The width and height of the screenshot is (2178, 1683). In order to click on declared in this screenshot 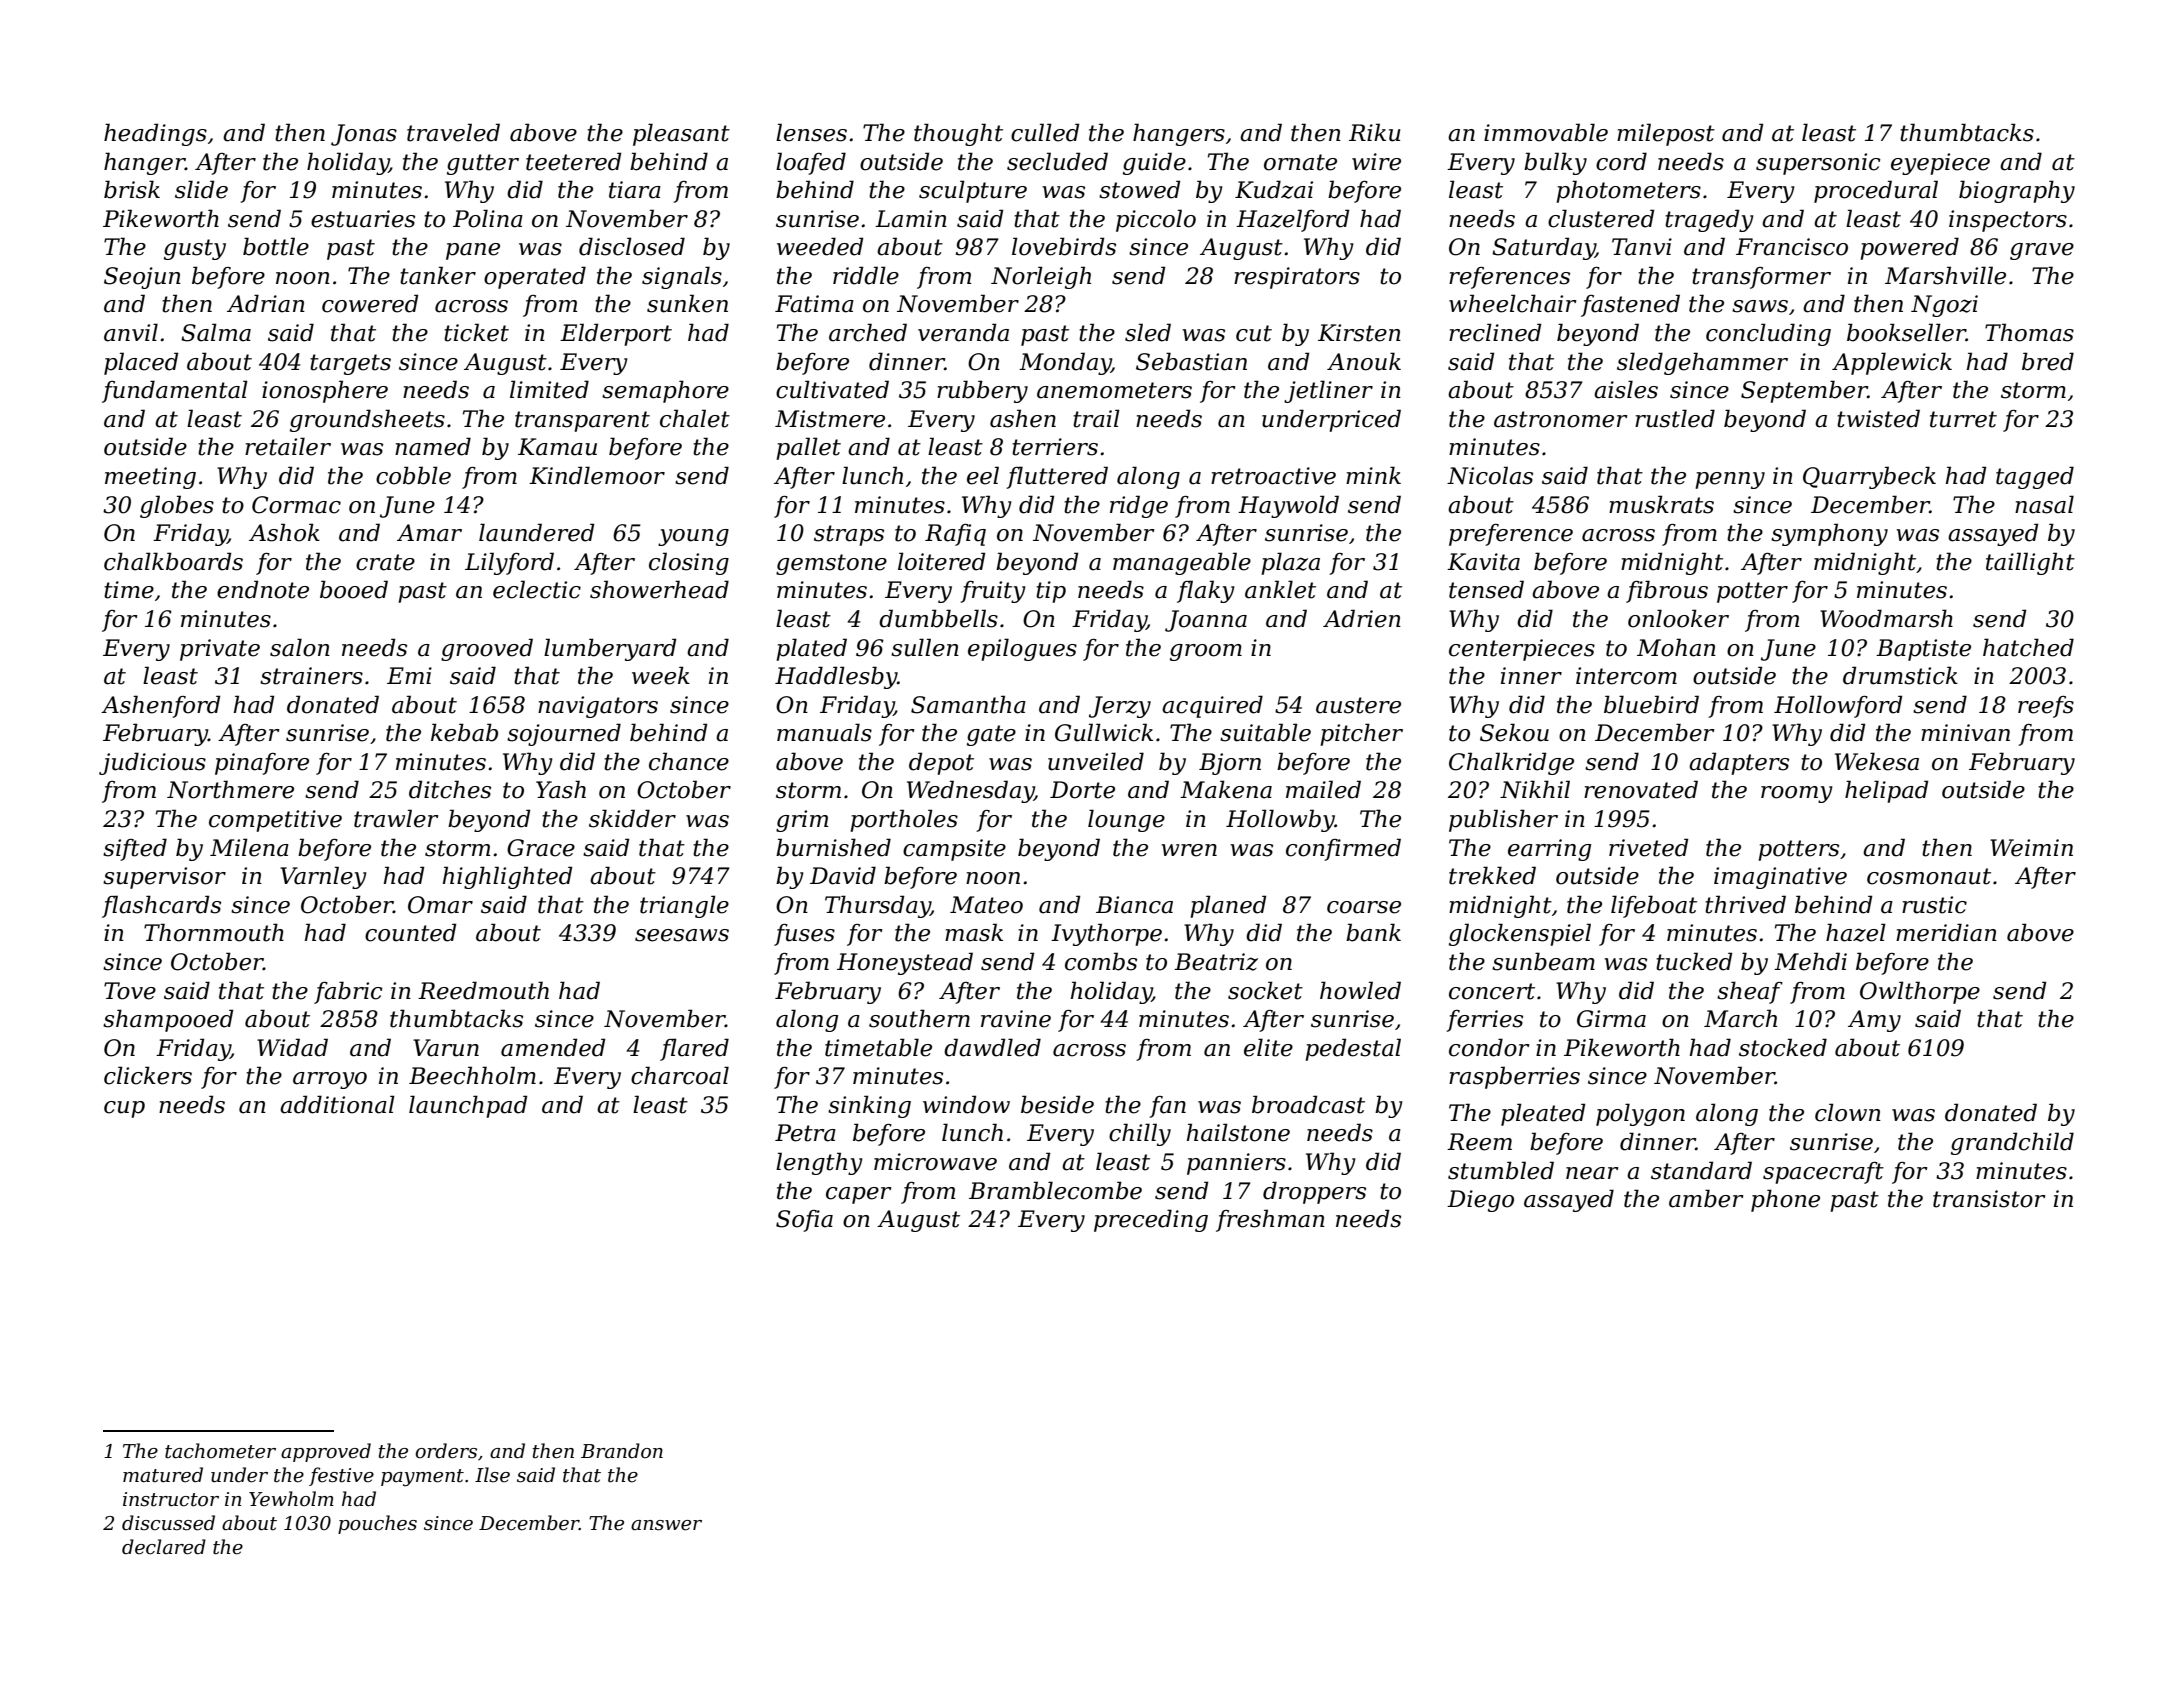, I will do `click(164, 1547)`.
